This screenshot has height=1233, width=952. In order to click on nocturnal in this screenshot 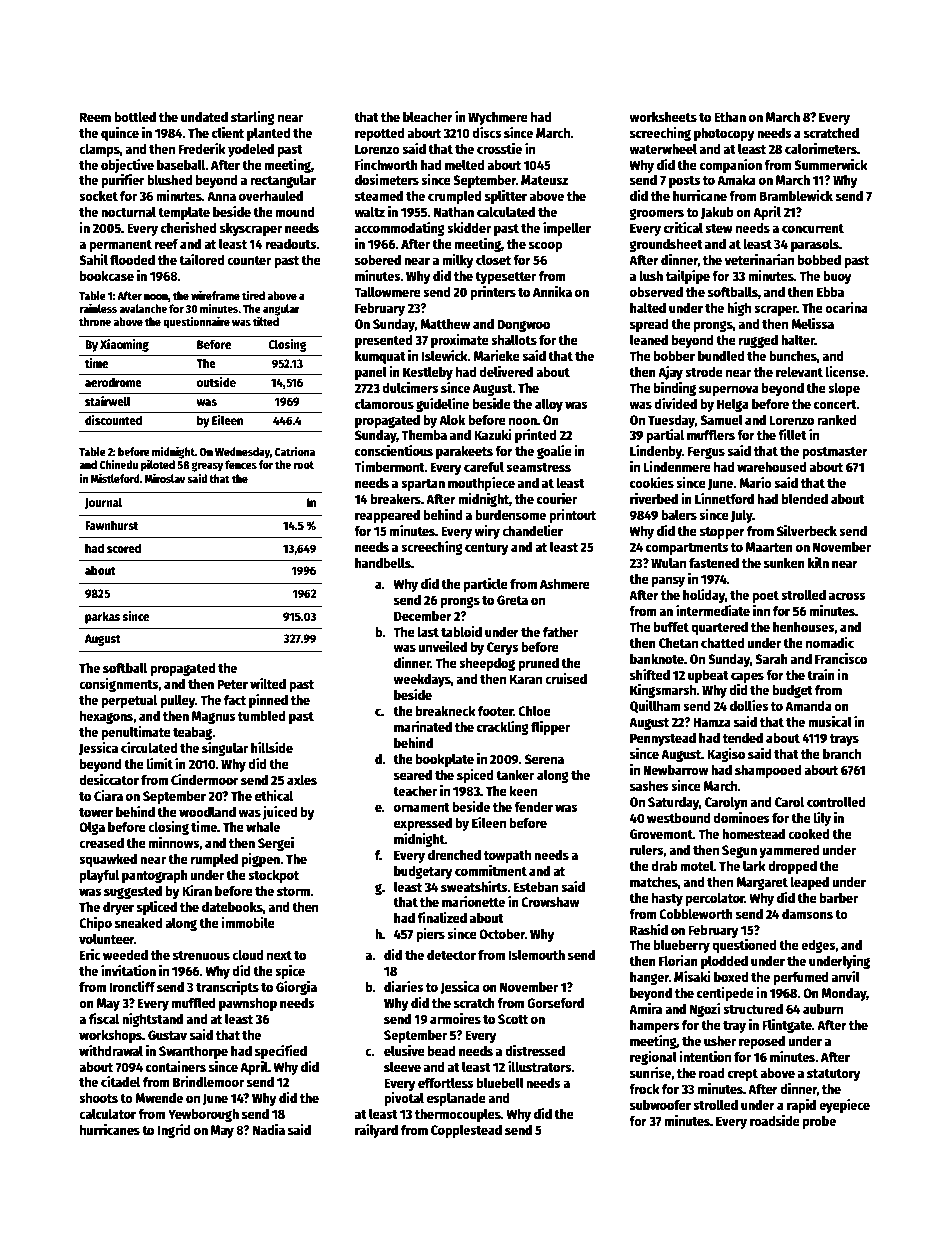, I will do `click(128, 211)`.
